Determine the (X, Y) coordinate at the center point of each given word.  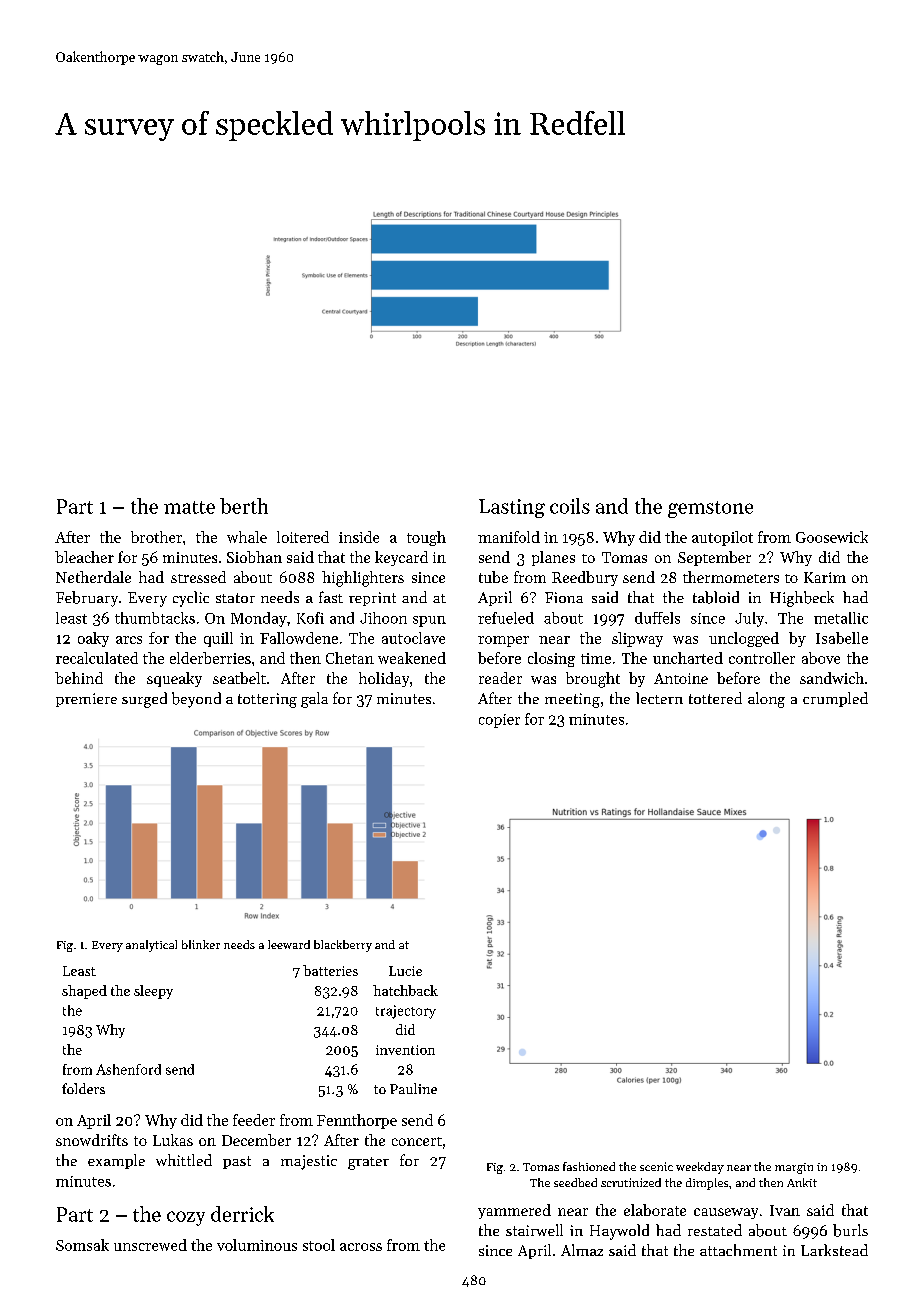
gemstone (710, 509)
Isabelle (842, 638)
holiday (384, 679)
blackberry (343, 946)
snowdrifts (92, 1140)
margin (794, 1168)
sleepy (153, 992)
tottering (267, 700)
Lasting (512, 508)
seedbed (575, 1182)
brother (156, 537)
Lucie (405, 971)
